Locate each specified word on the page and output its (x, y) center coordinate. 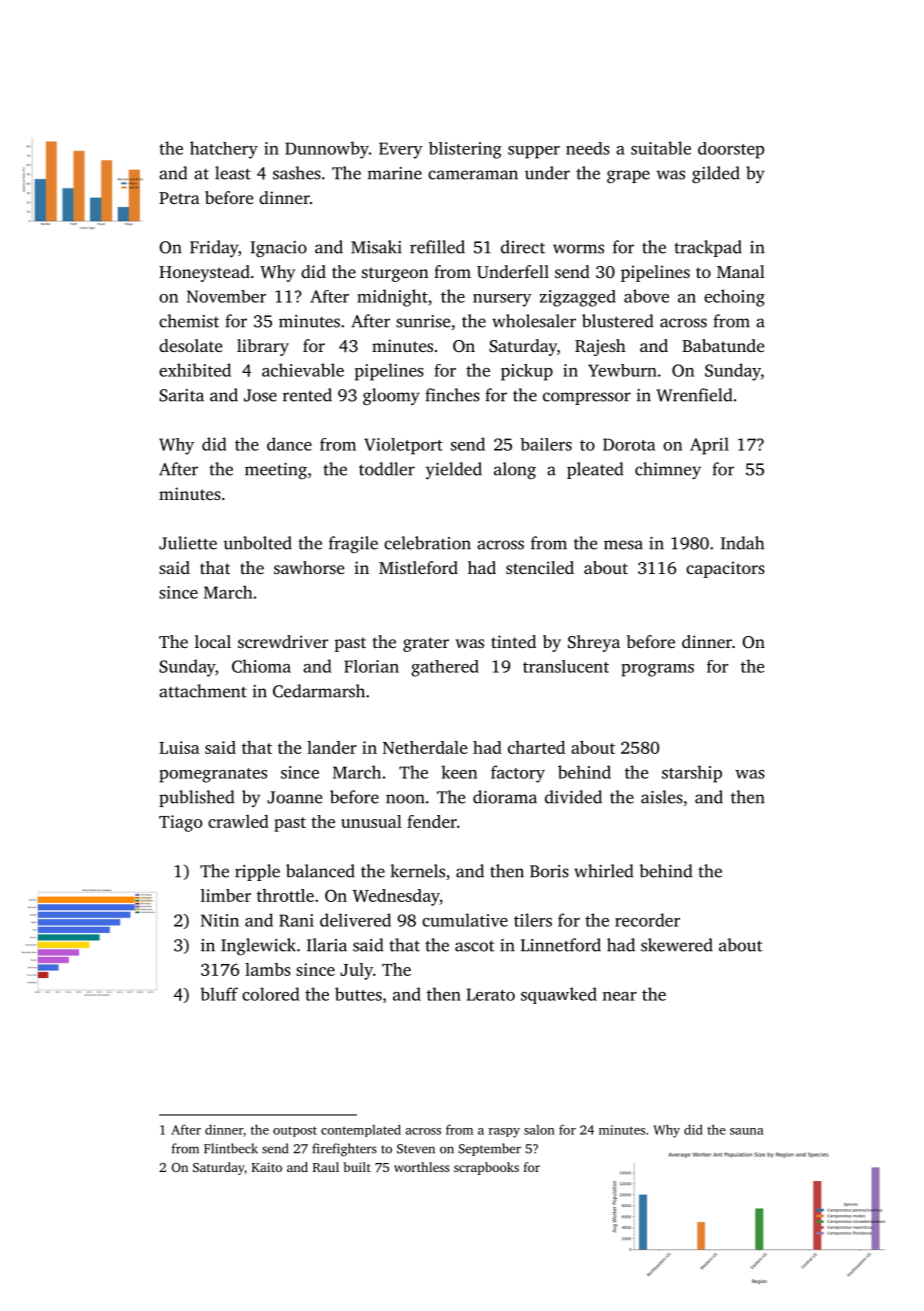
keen (459, 772)
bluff (219, 994)
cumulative (465, 920)
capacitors (725, 569)
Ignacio (279, 249)
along (515, 470)
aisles (662, 797)
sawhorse (309, 567)
